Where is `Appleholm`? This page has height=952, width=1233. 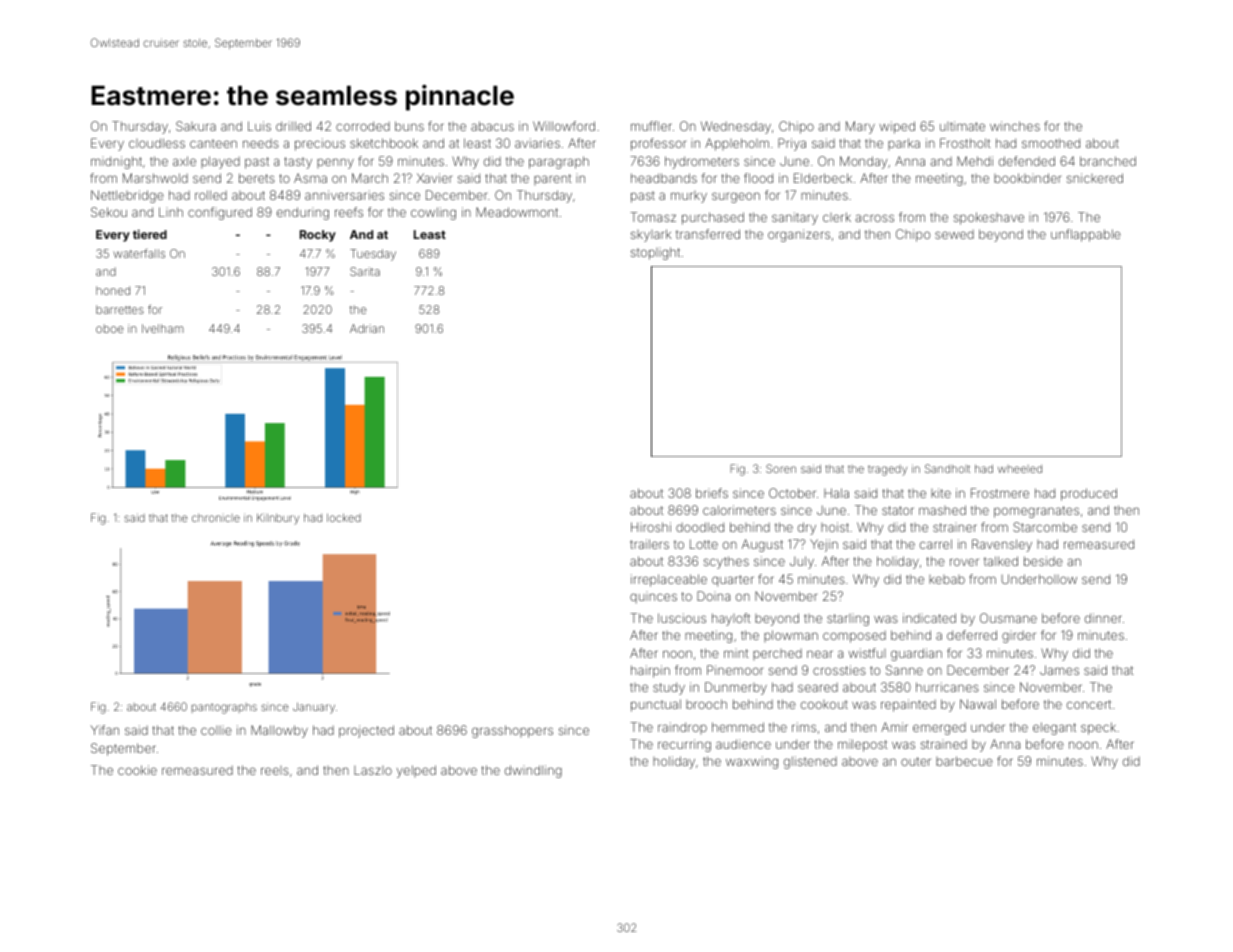 Appleholm is located at coordinates (737, 144).
